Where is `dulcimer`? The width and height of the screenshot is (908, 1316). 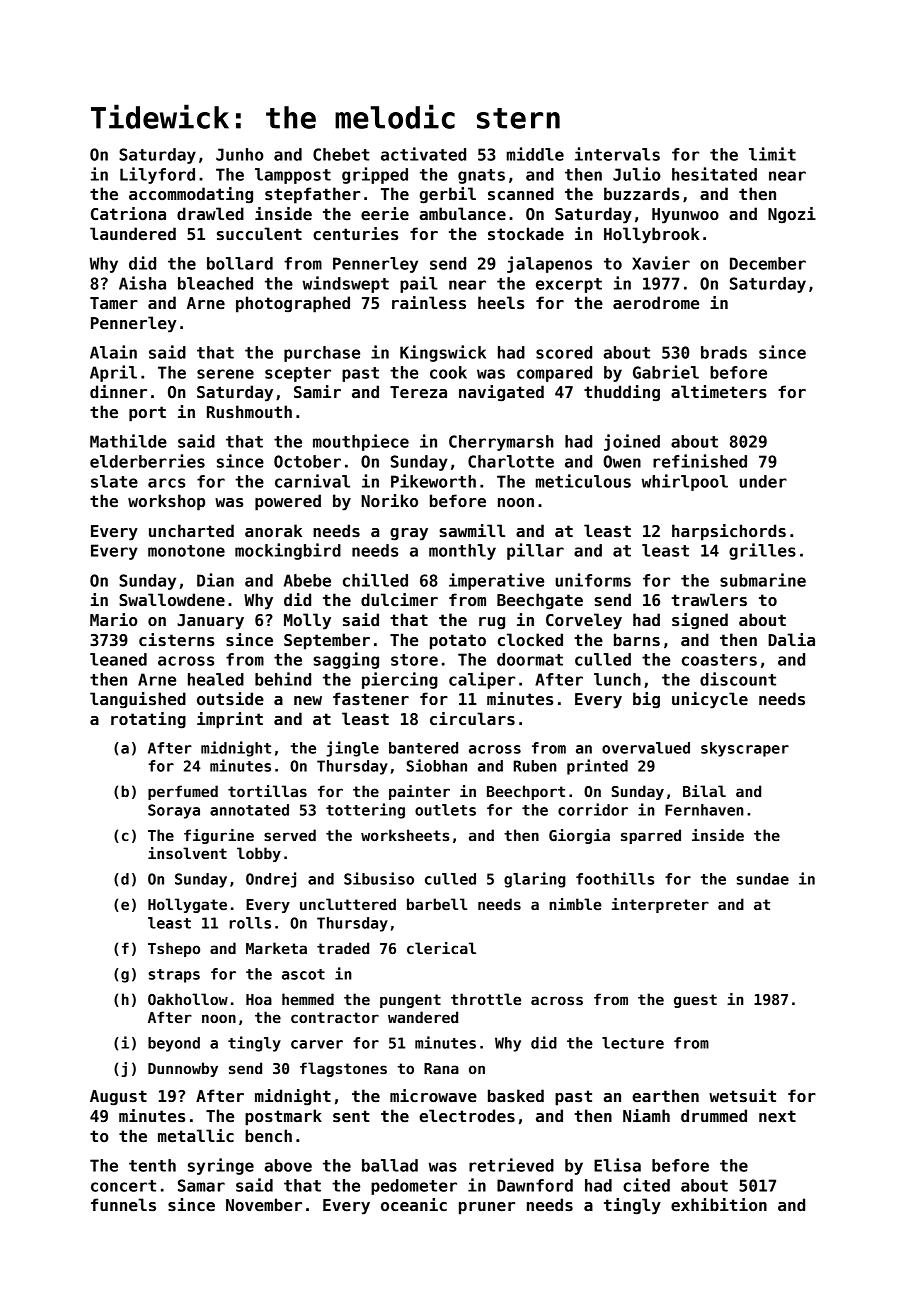 dulcimer is located at coordinates (399, 600).
